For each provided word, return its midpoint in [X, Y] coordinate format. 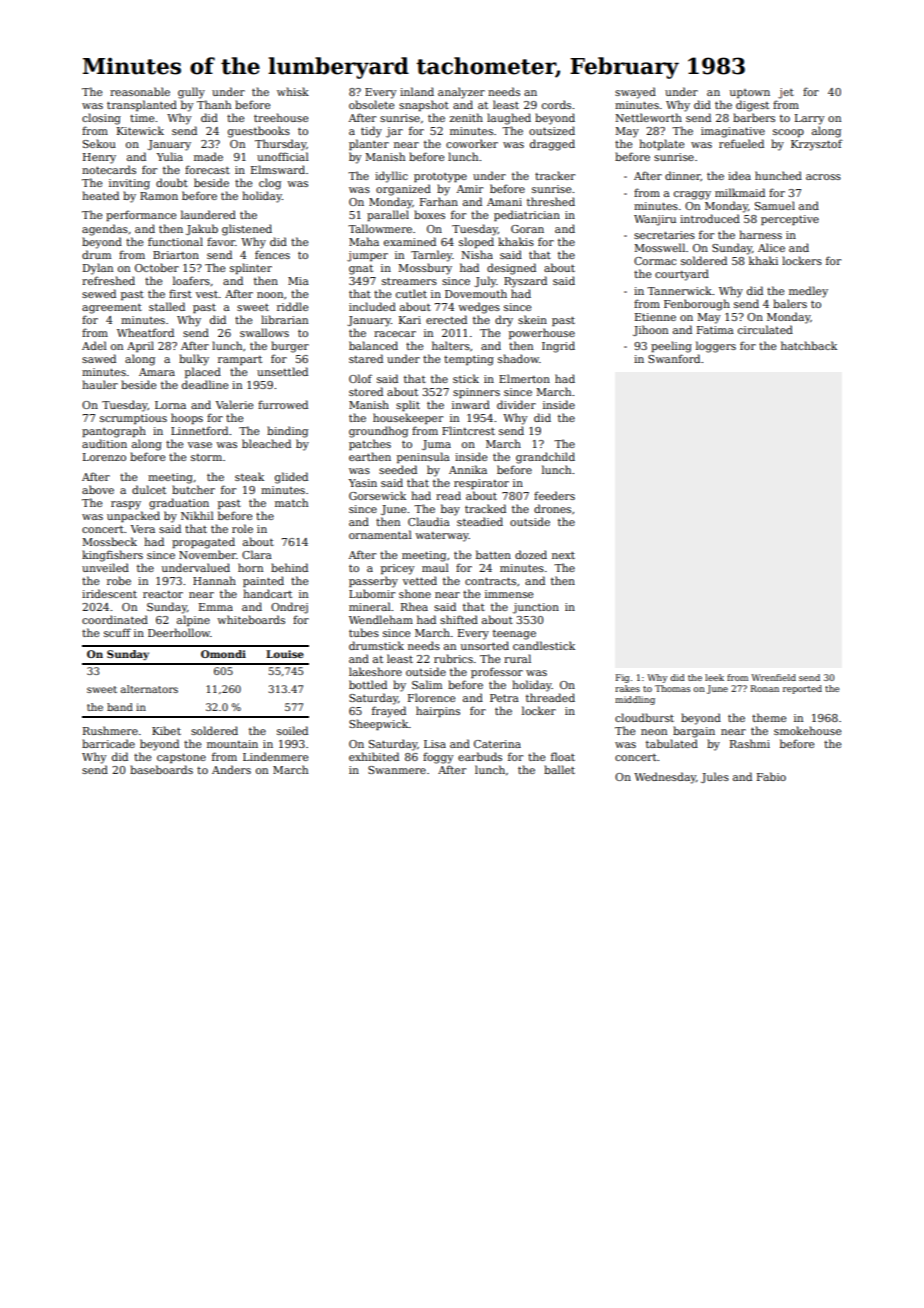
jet [786, 93]
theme [769, 717]
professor [497, 672]
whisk [293, 91]
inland [417, 91]
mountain [232, 744]
